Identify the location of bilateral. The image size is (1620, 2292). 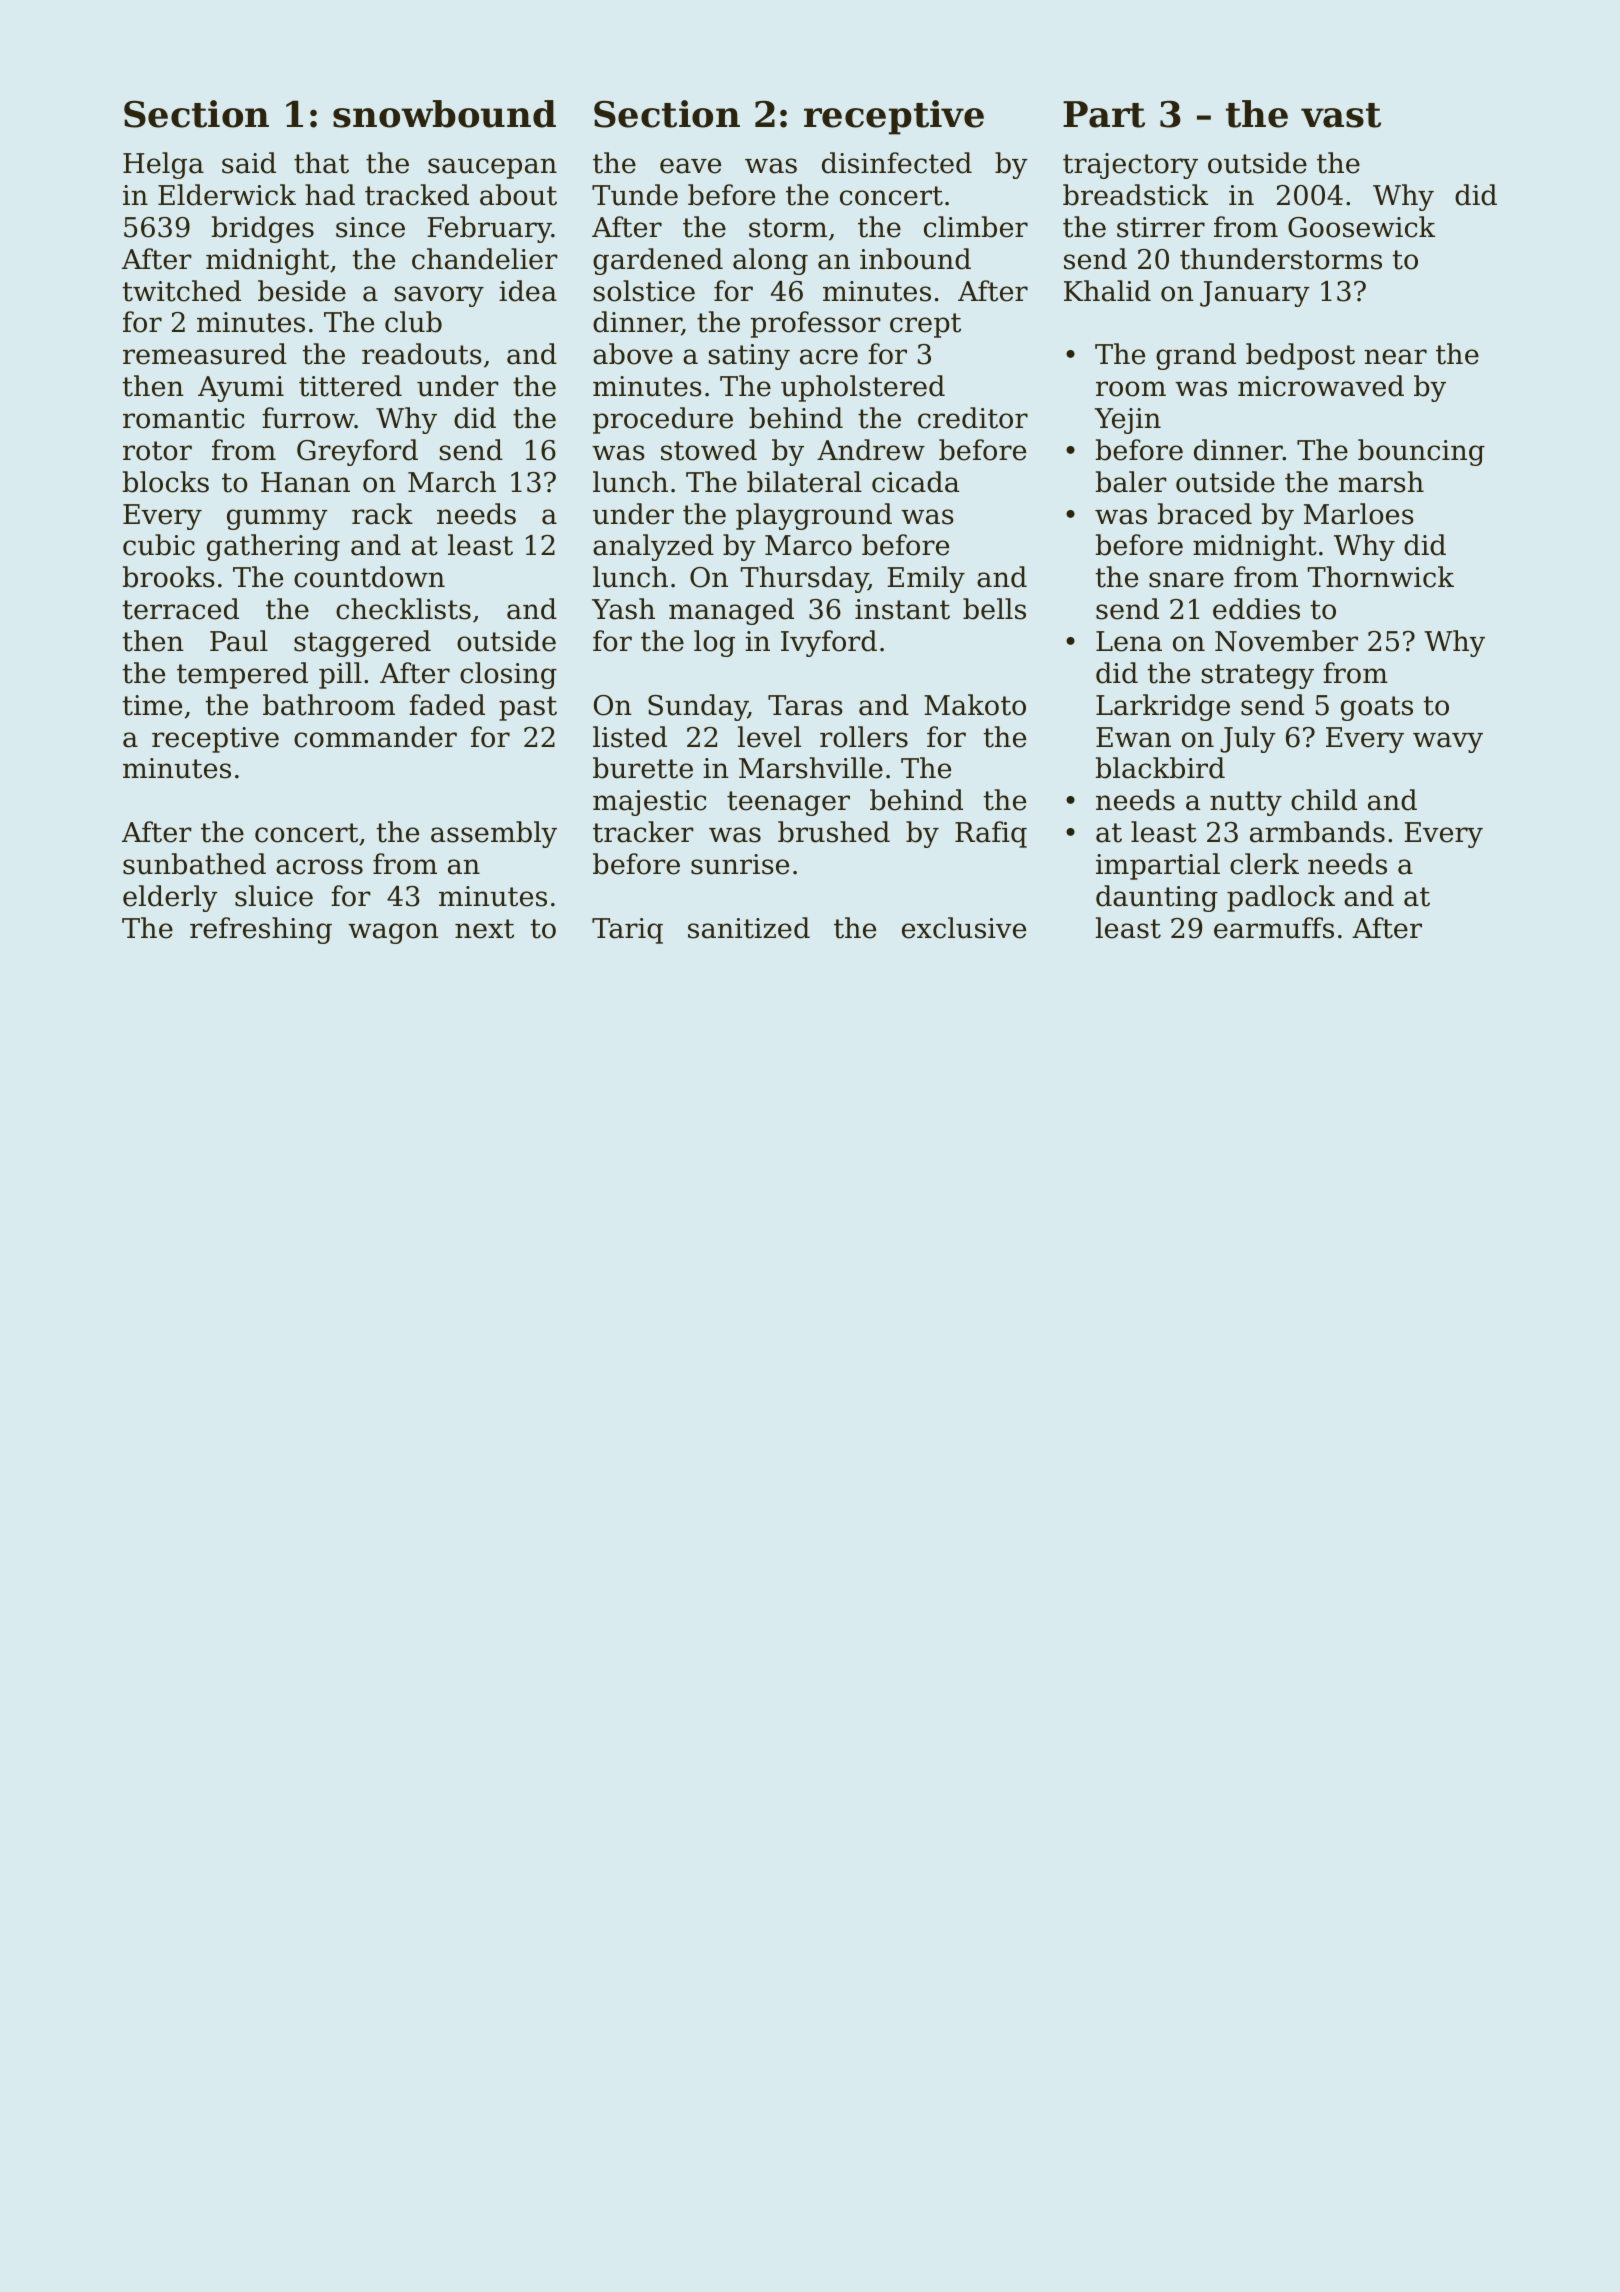
(804, 482).
